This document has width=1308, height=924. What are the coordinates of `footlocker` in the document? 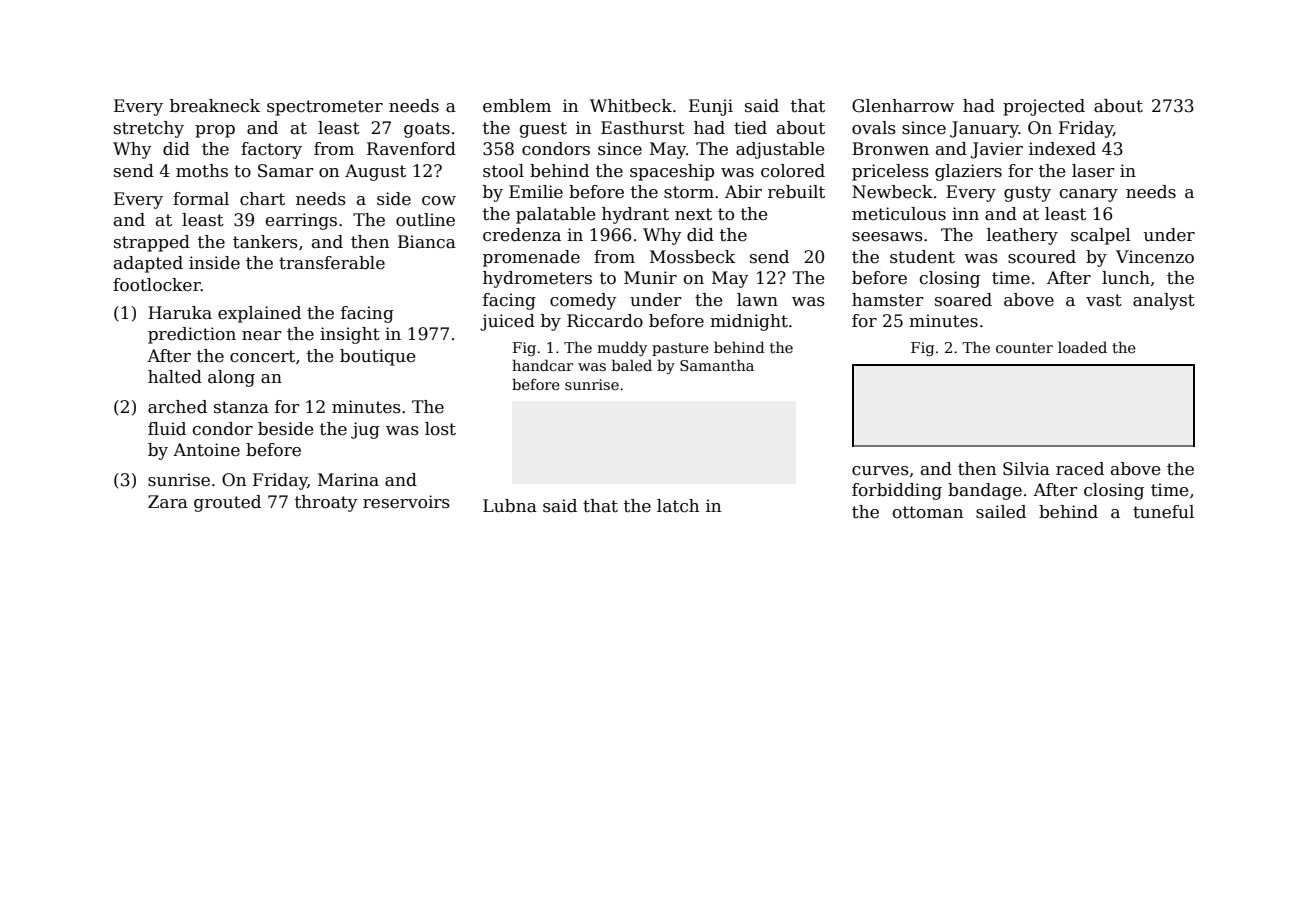 It's located at (157, 285).
